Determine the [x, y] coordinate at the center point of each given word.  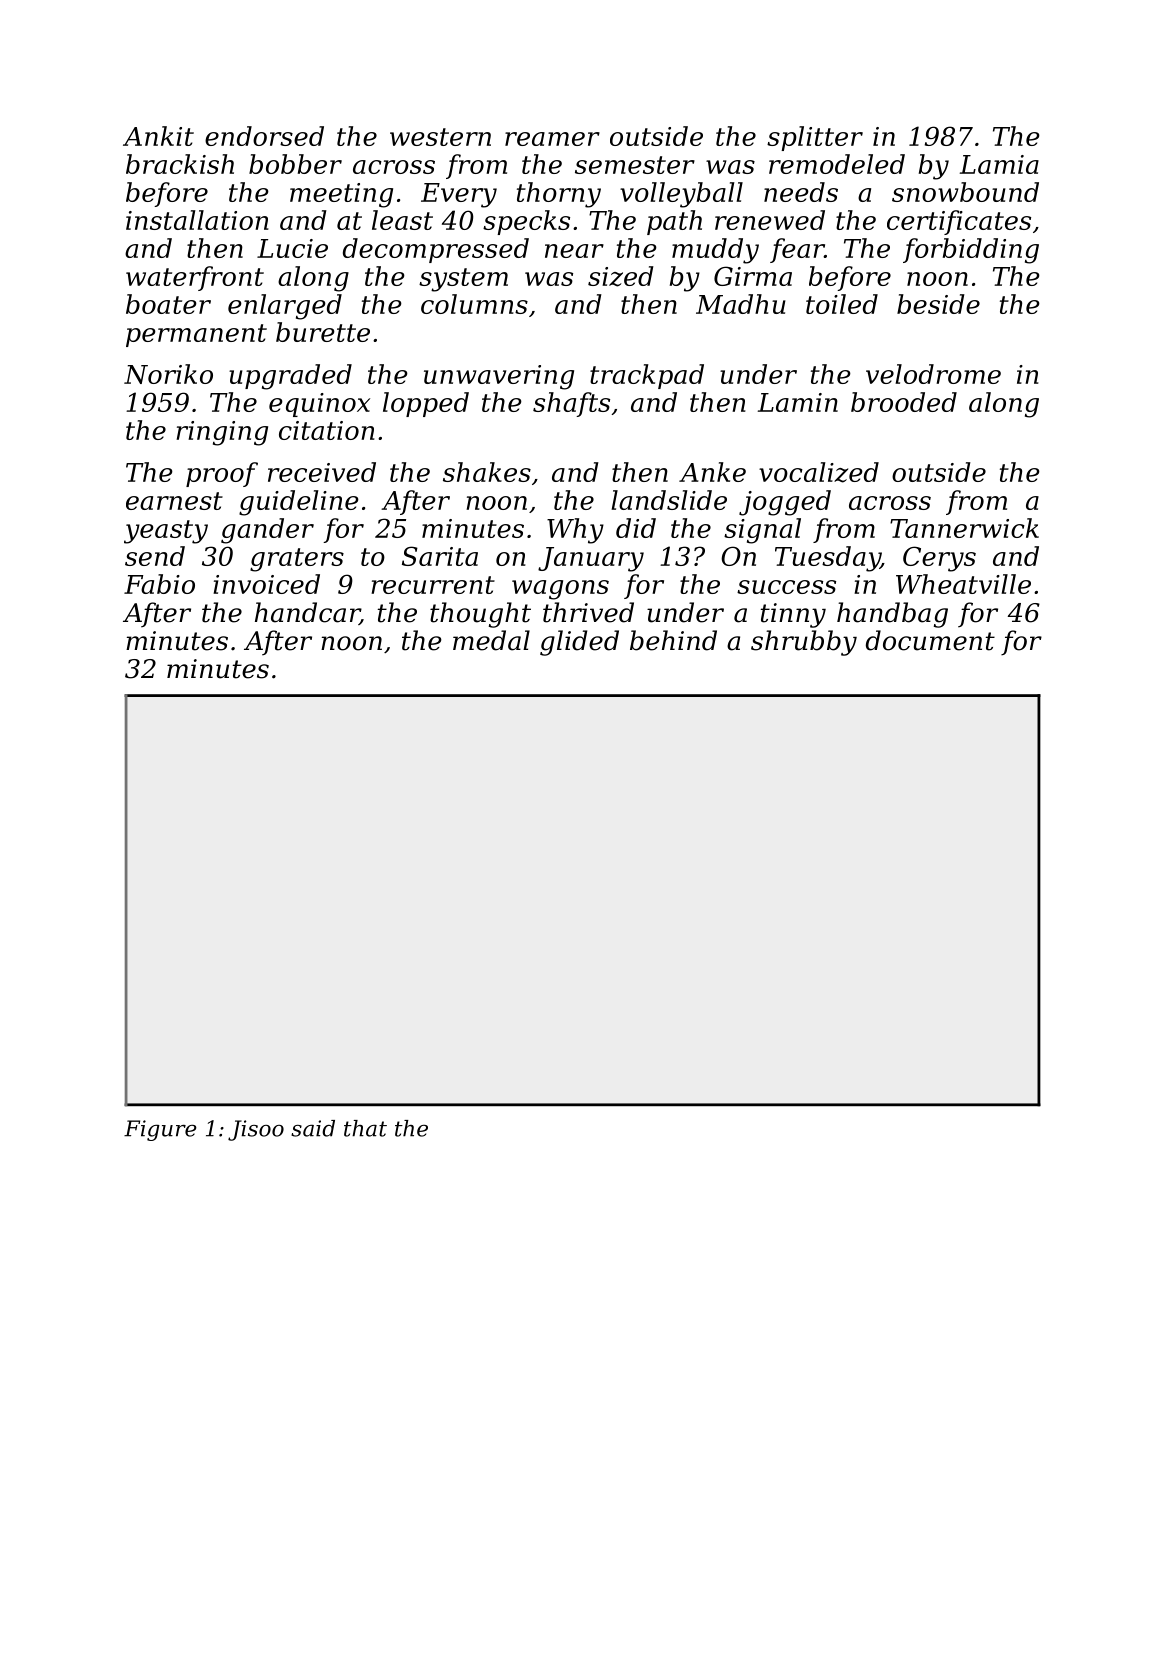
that [365, 1128]
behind [673, 640]
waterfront [195, 278]
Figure [160, 1130]
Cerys [939, 559]
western [440, 137]
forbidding [971, 251]
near [574, 251]
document [930, 640]
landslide [669, 500]
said [313, 1128]
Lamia [999, 164]
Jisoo [256, 1130]
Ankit [158, 136]
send [155, 556]
